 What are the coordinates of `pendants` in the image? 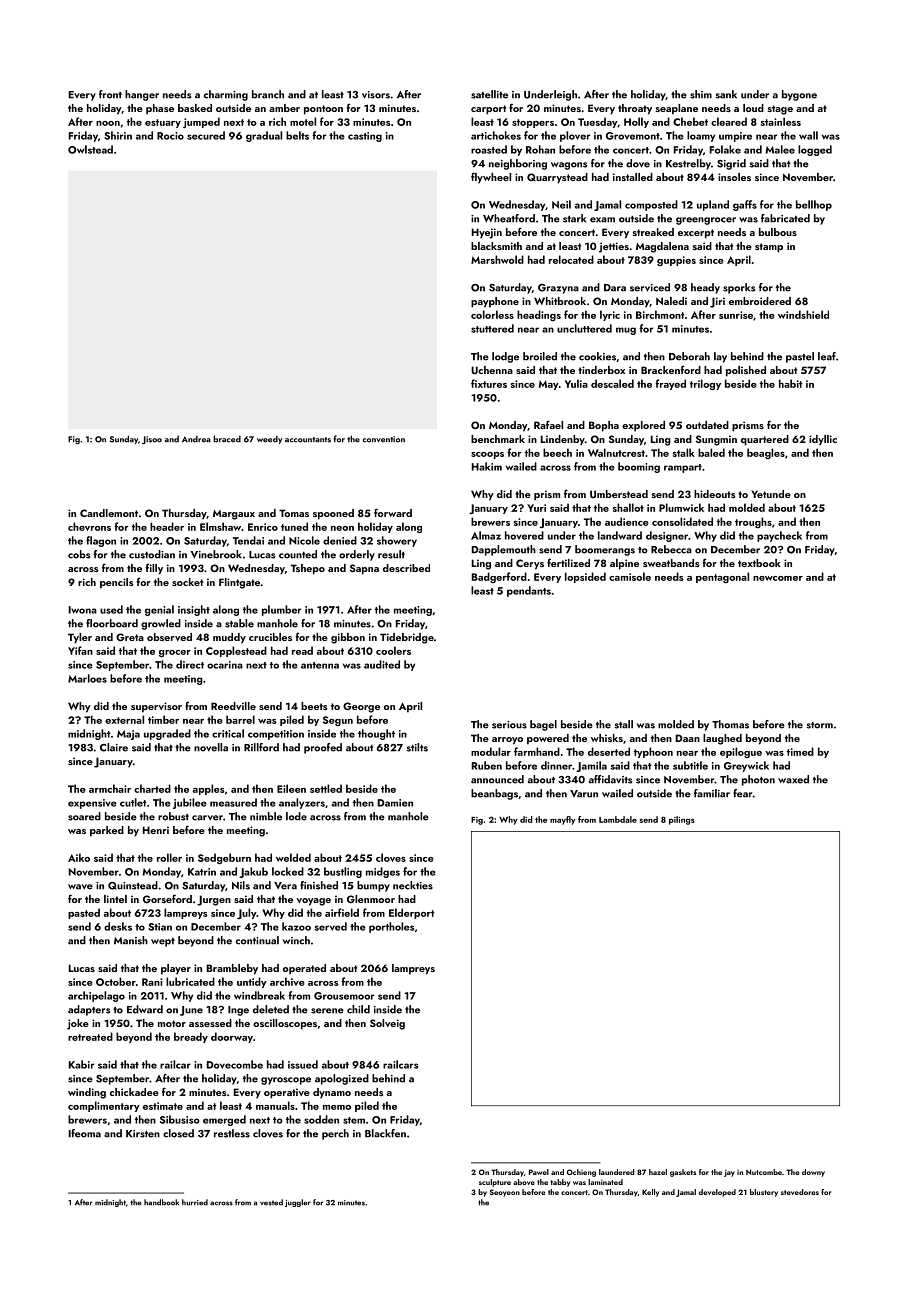 It's located at (529, 591).
